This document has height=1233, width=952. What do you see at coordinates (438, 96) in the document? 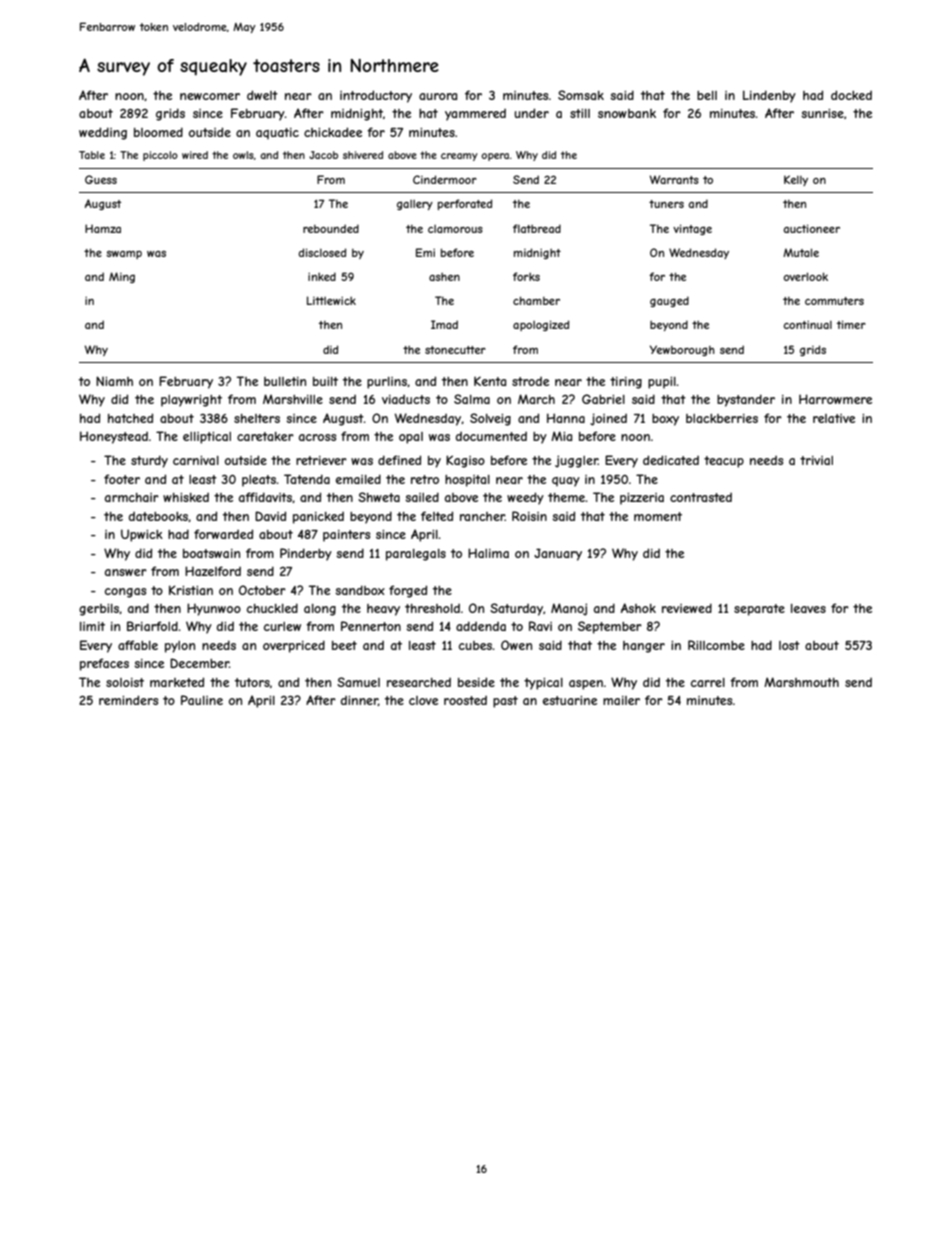
I see `aurora` at bounding box center [438, 96].
